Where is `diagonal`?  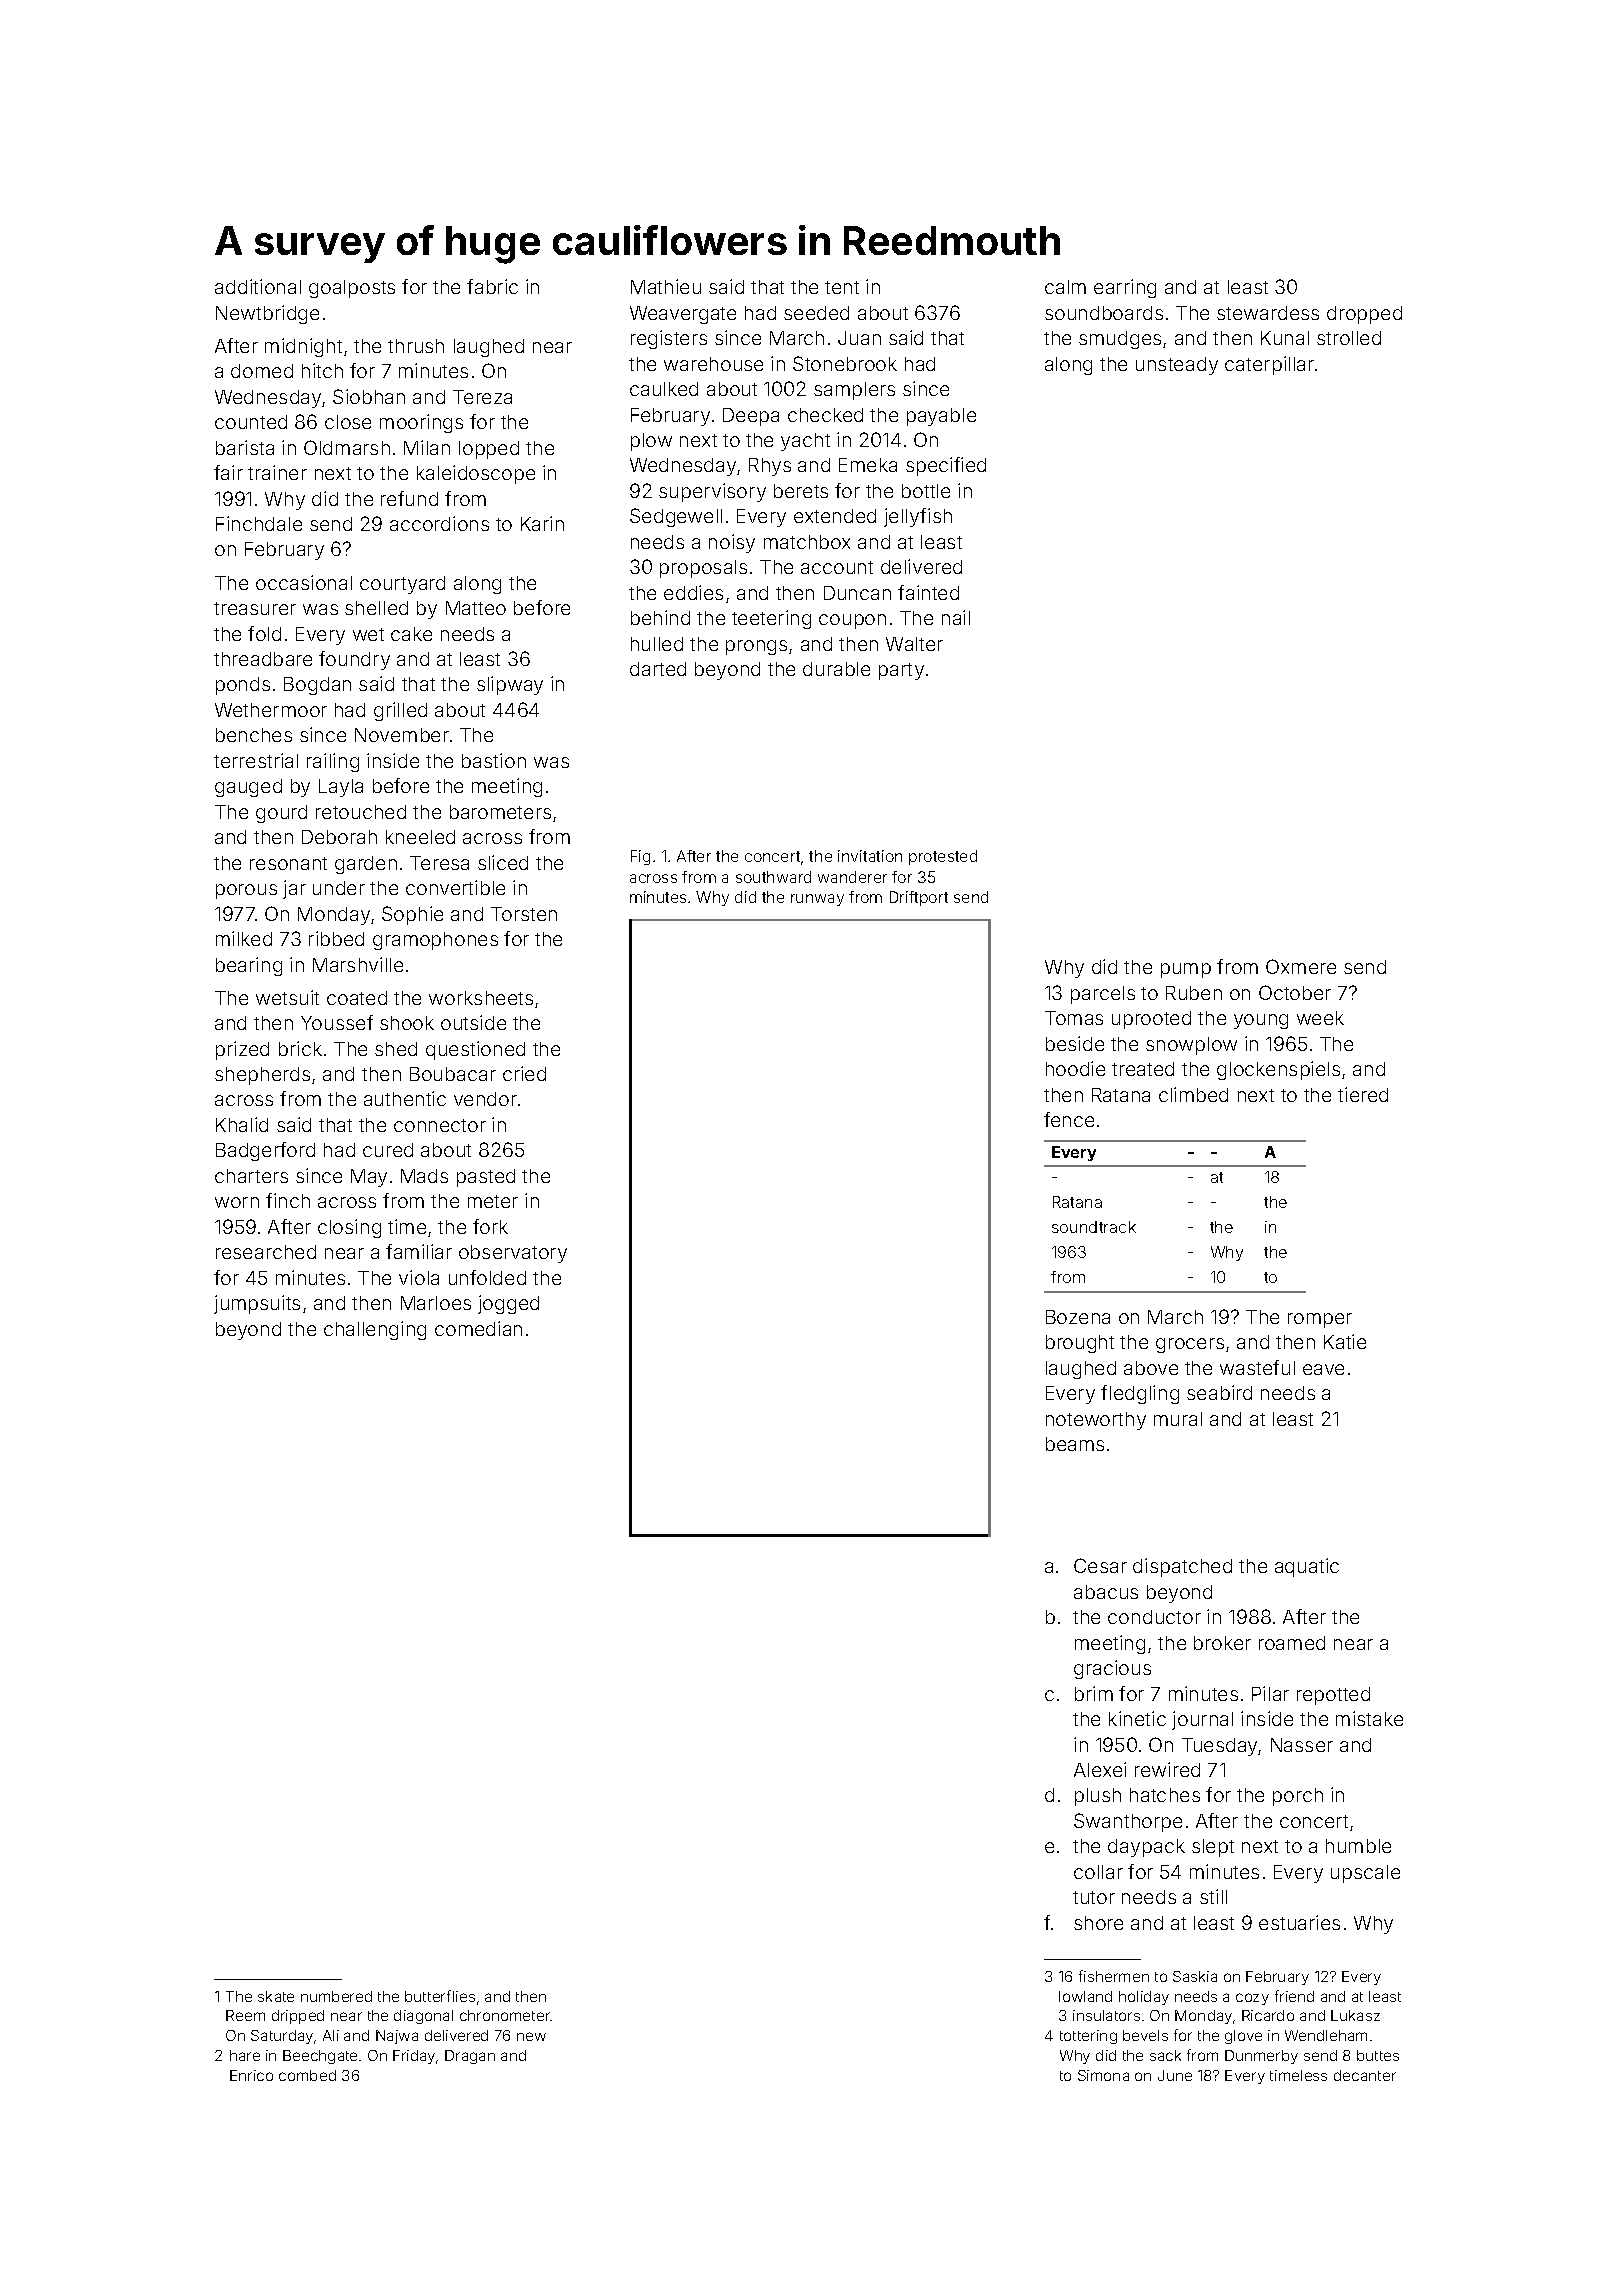
diagonal is located at coordinates (423, 2017).
